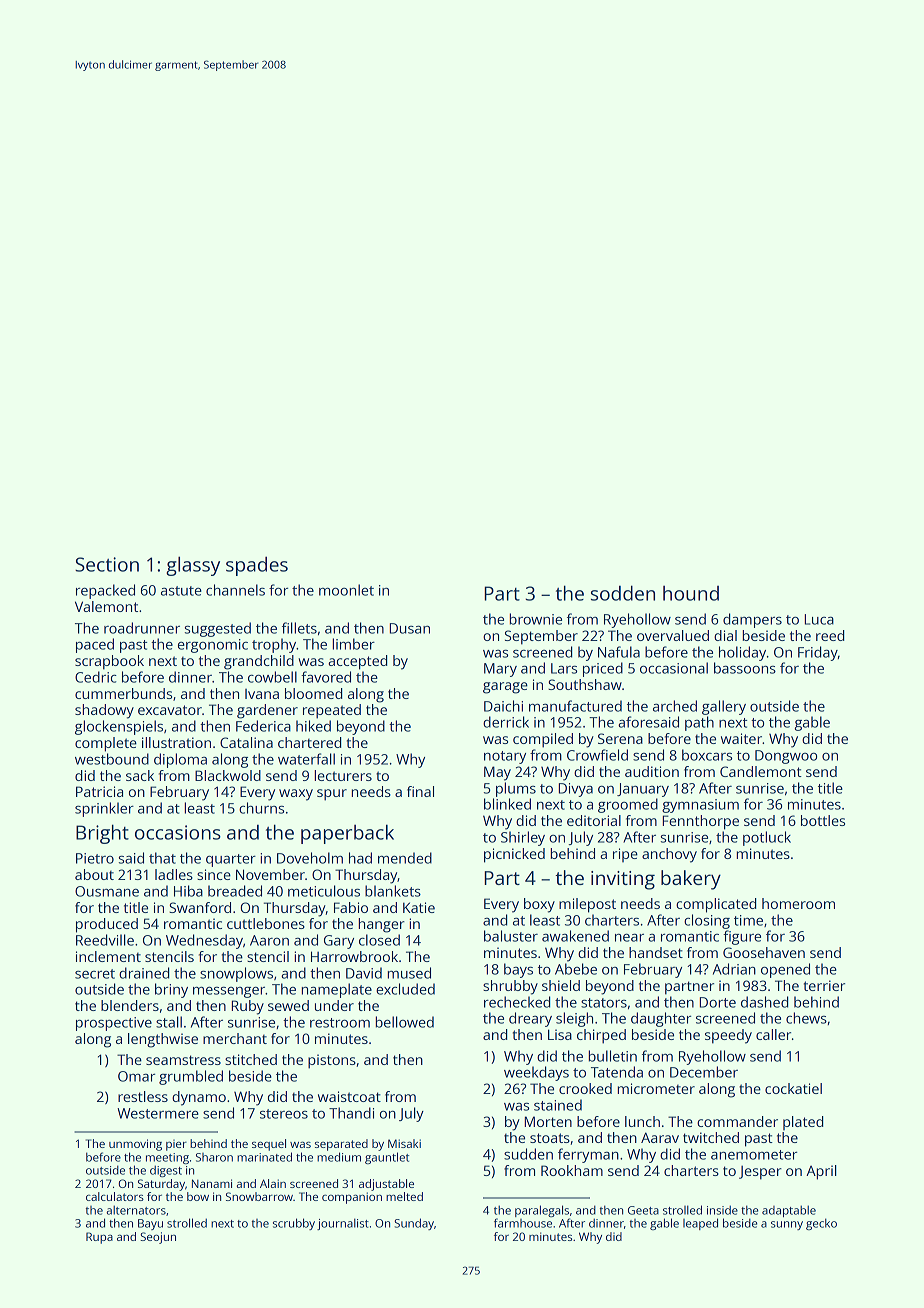 The image size is (924, 1308). I want to click on blankets, so click(393, 891).
